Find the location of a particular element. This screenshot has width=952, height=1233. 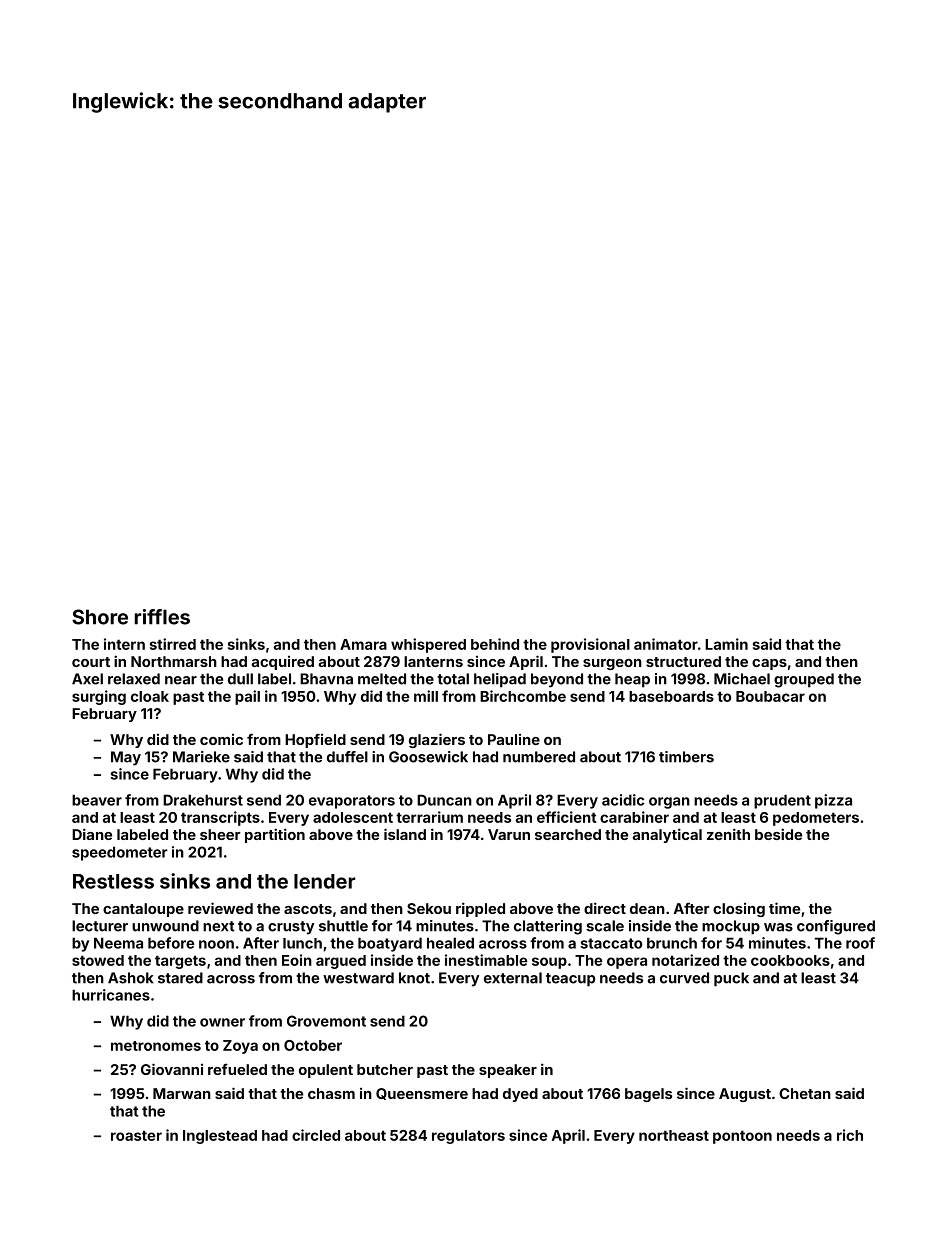

island is located at coordinates (405, 834).
